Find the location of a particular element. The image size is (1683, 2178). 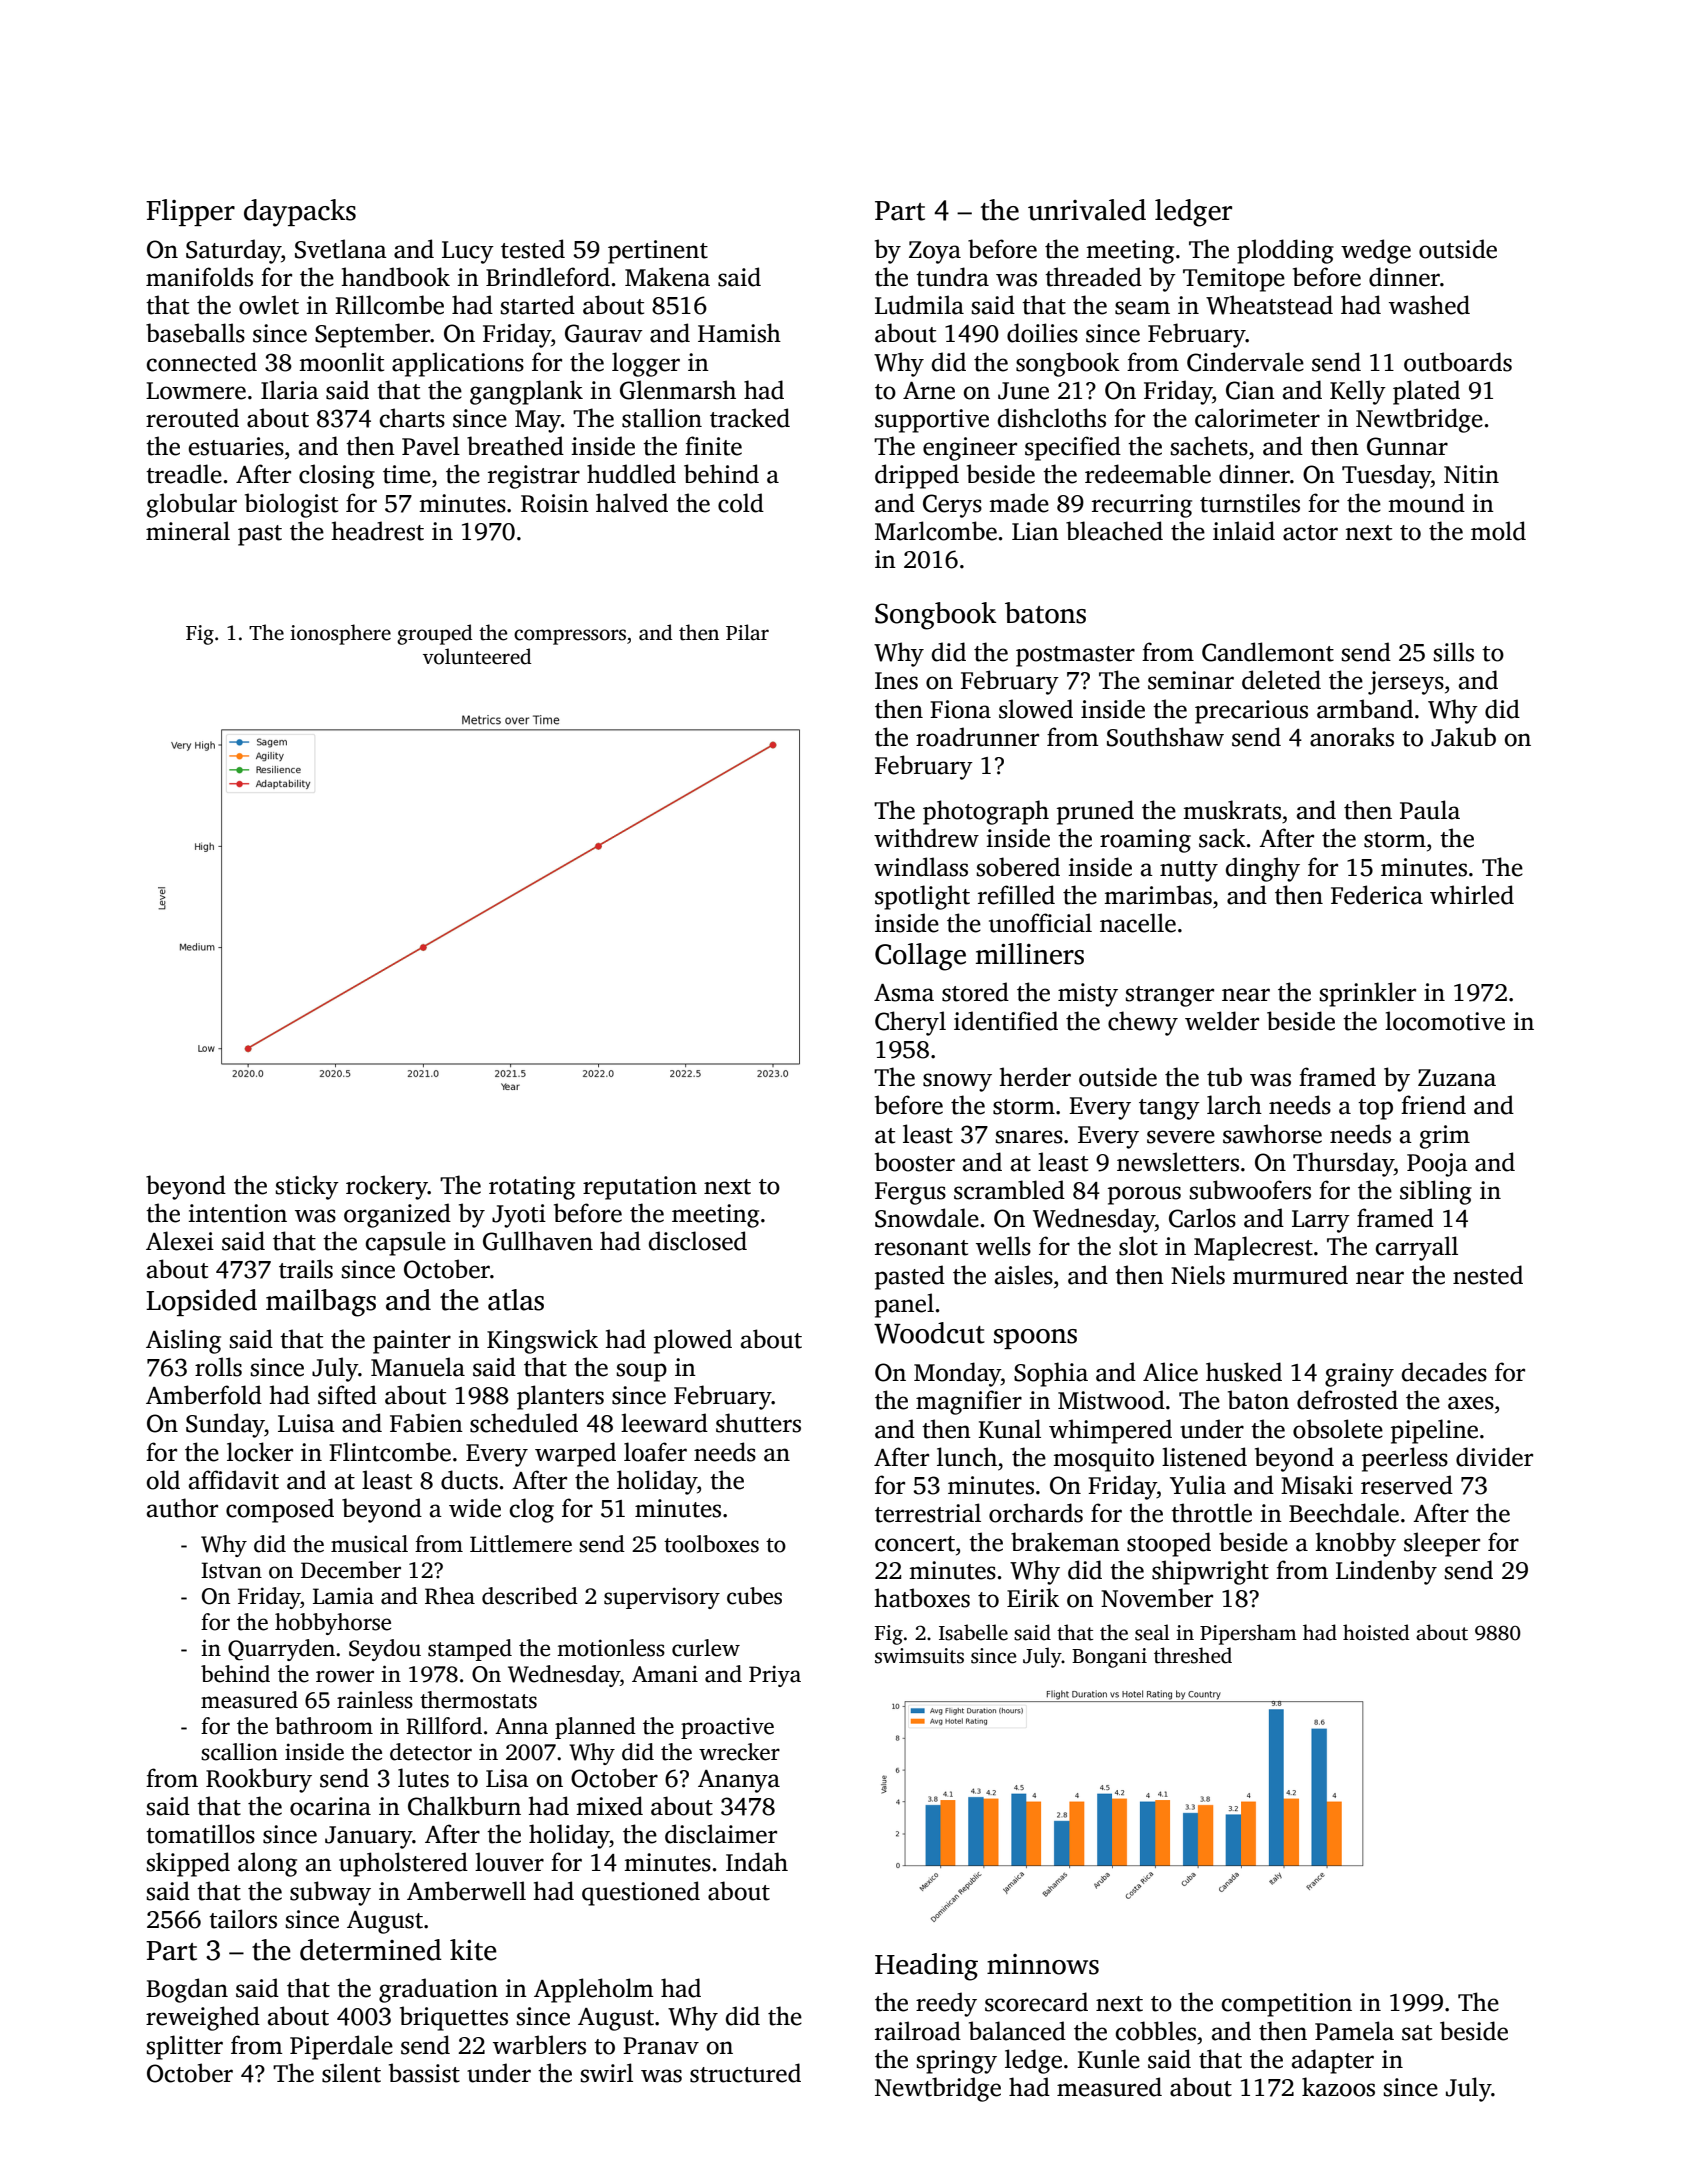

splitter is located at coordinates (184, 2047).
